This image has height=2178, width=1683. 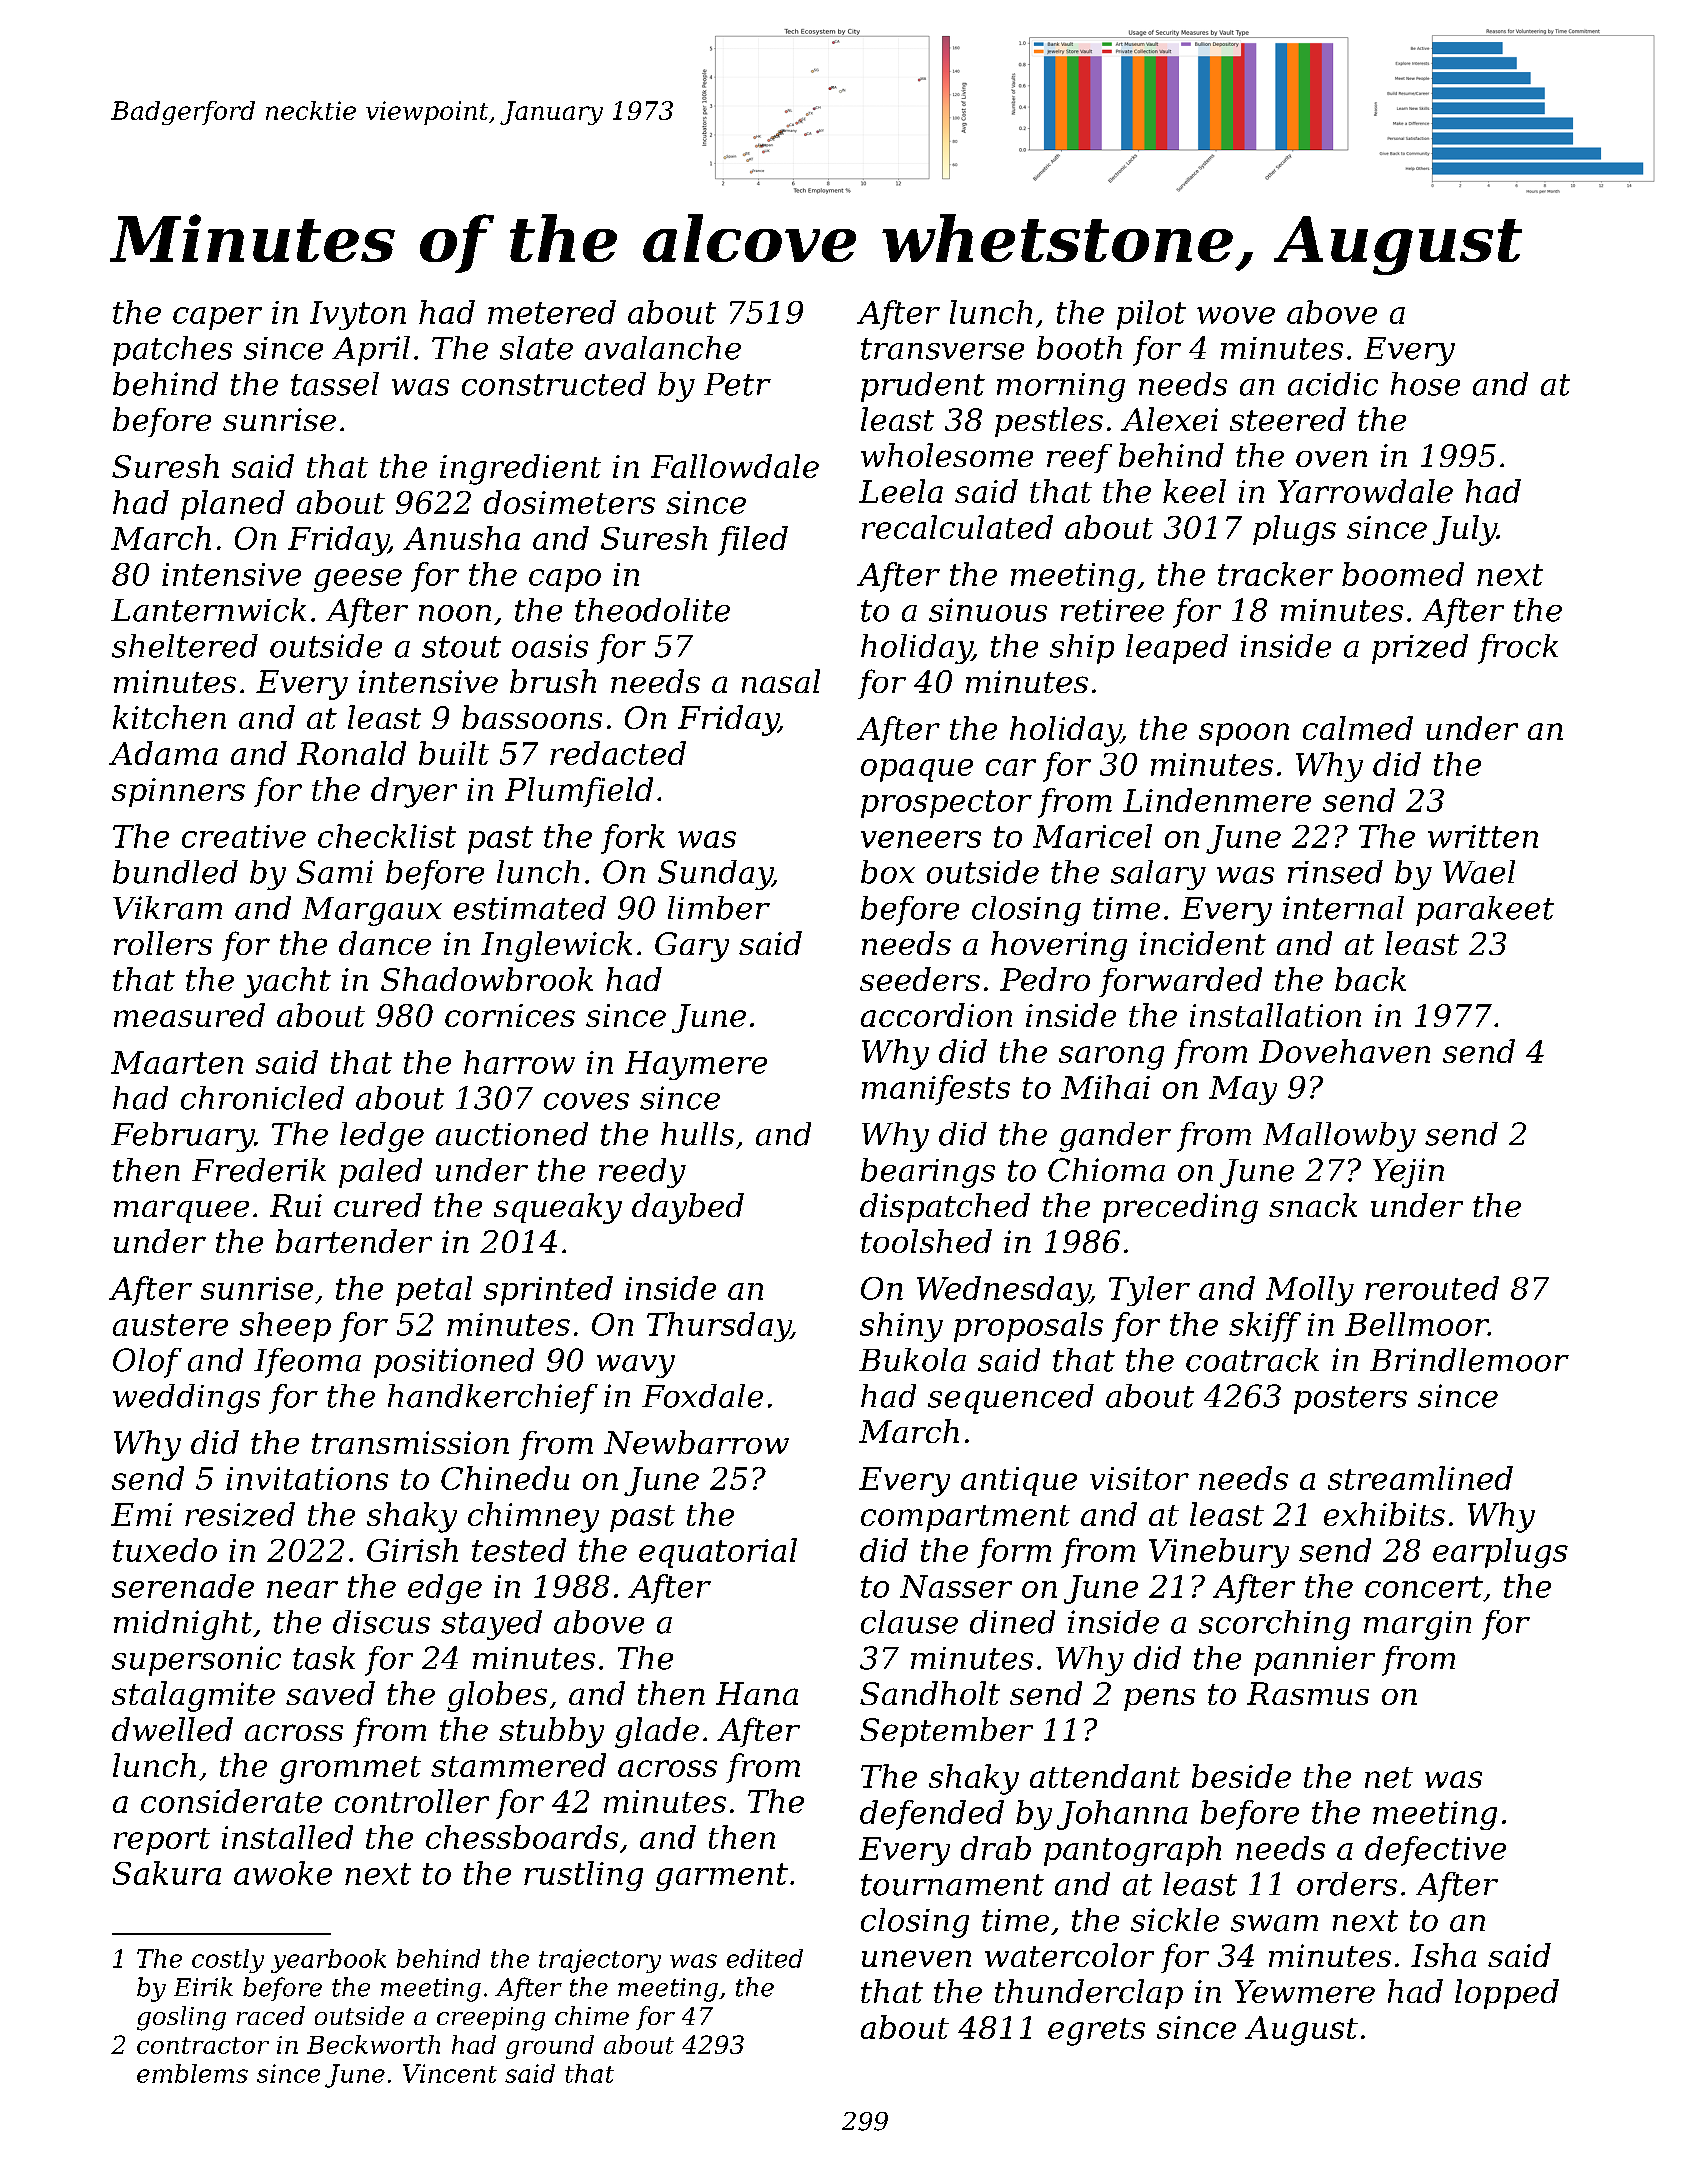 I want to click on egrets, so click(x=1096, y=2032).
